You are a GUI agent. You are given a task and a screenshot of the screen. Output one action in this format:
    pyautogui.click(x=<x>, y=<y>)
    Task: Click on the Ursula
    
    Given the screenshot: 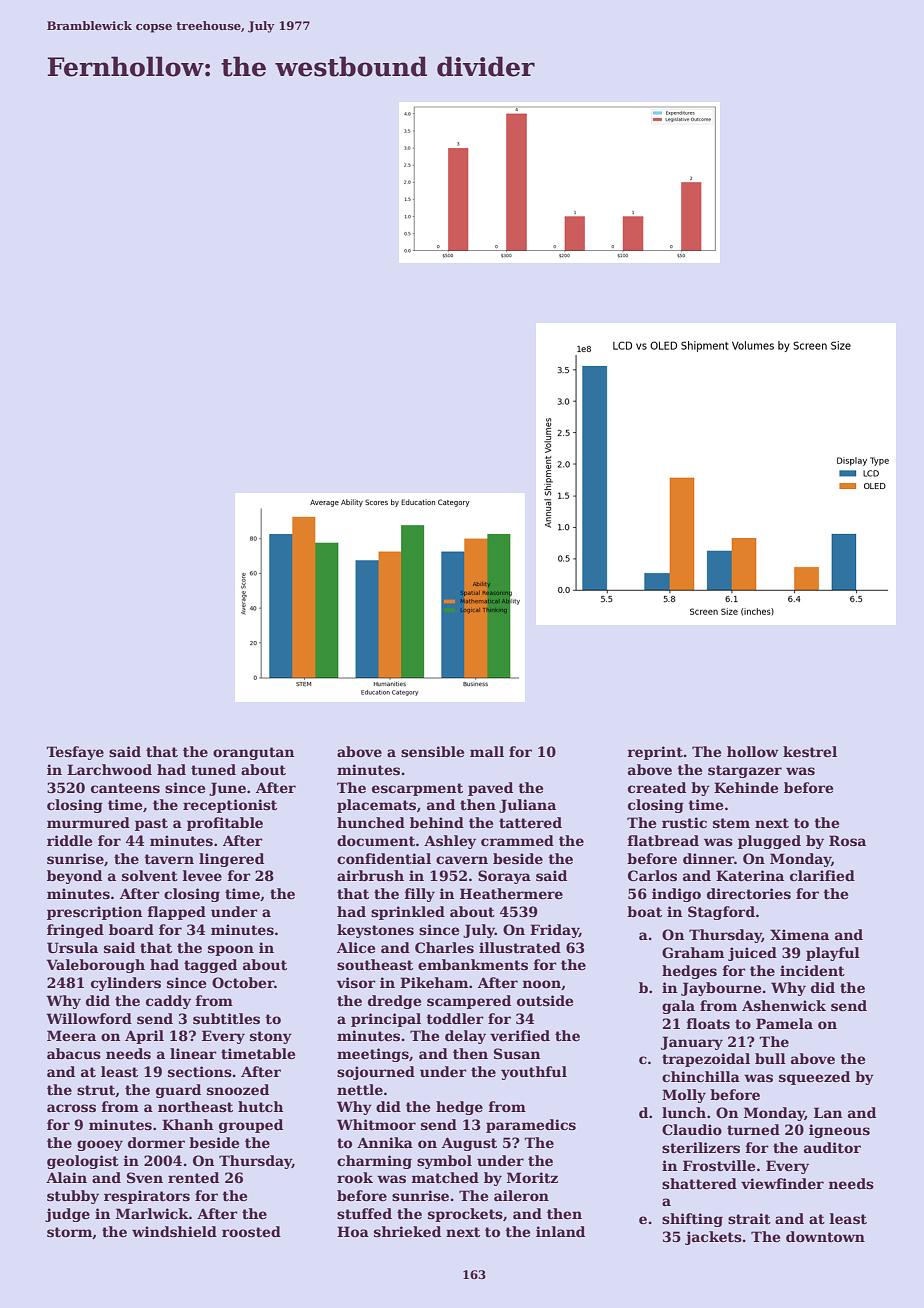 What is the action you would take?
    pyautogui.click(x=72, y=947)
